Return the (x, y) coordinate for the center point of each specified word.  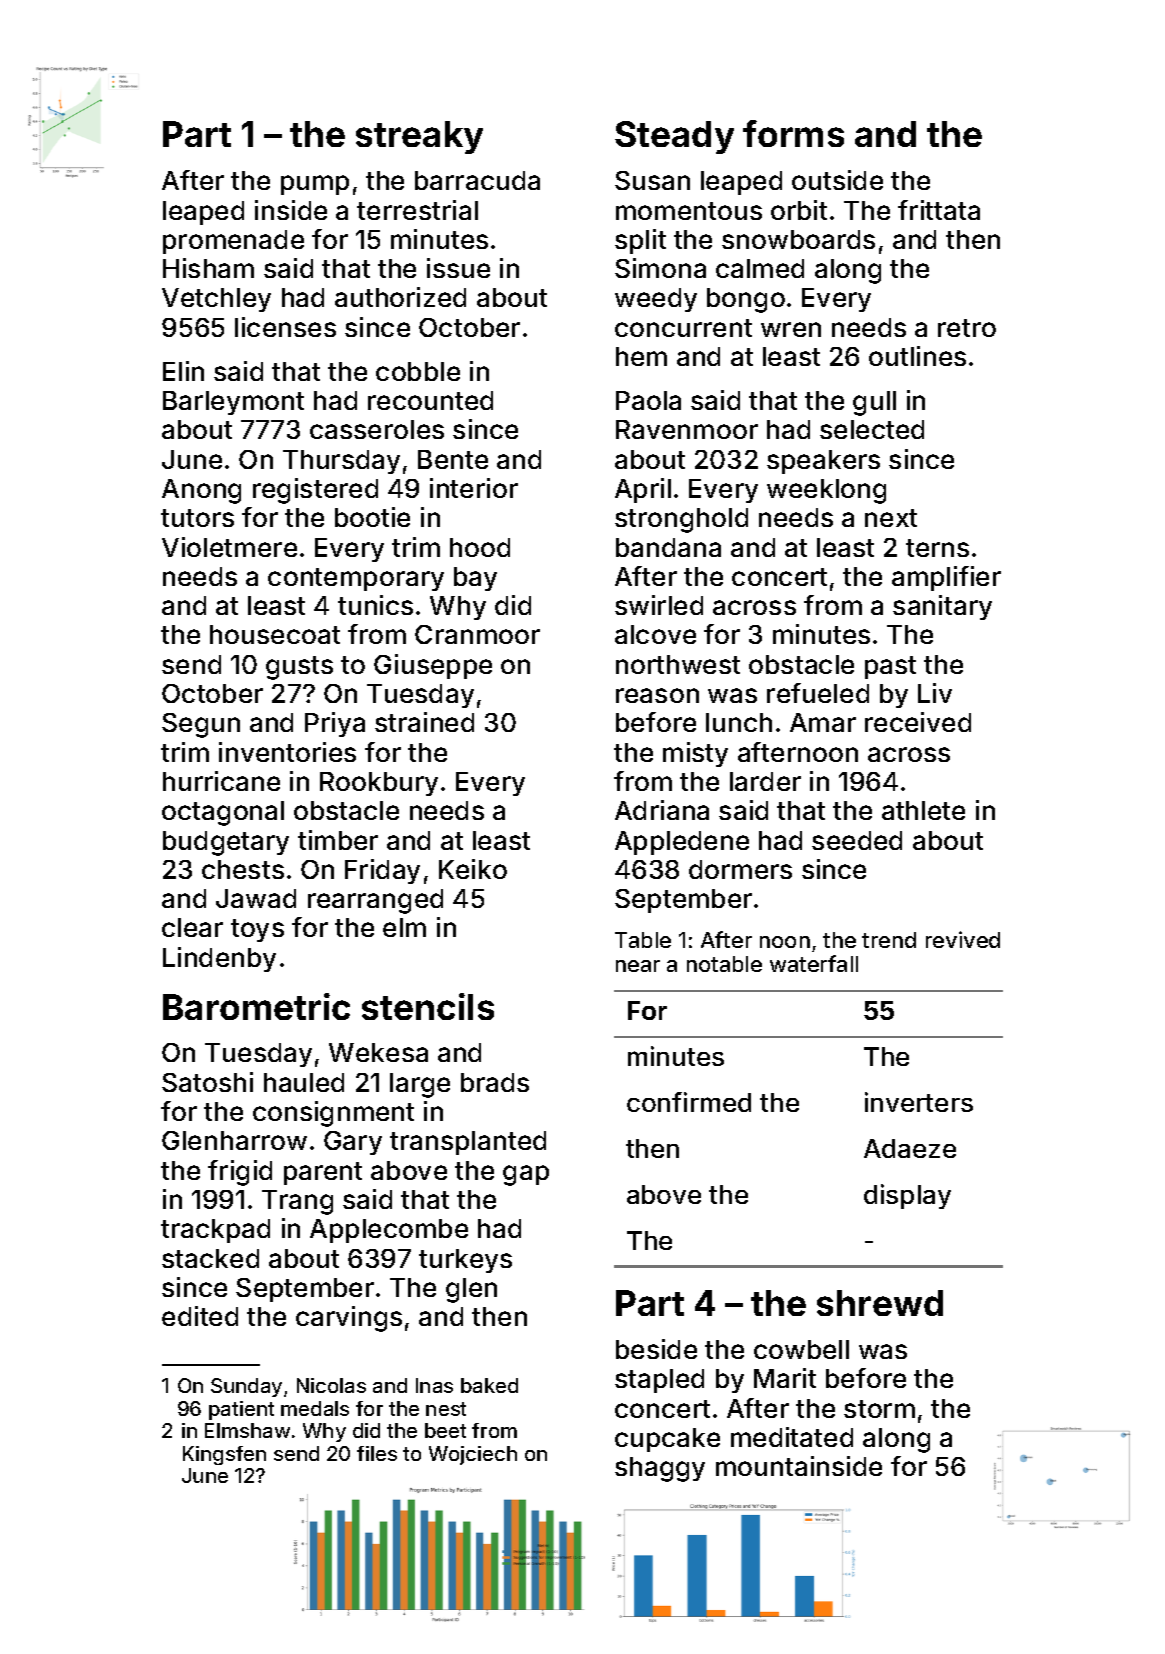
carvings (349, 1319)
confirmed (689, 1102)
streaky (419, 137)
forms (793, 133)
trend (889, 940)
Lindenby (219, 959)
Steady (674, 137)
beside (656, 1349)
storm (879, 1409)
